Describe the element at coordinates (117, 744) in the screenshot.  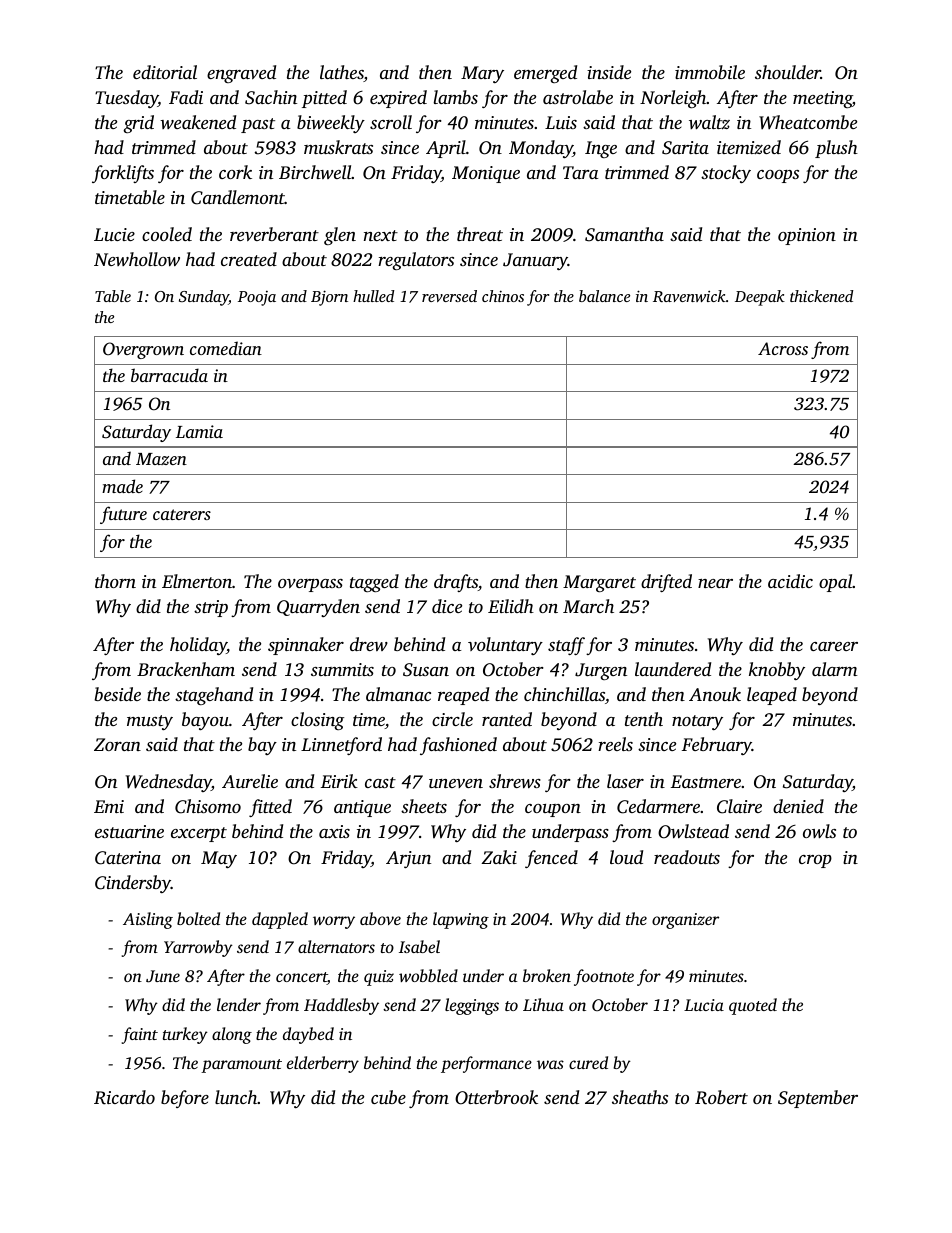
I see `Zoran` at that location.
